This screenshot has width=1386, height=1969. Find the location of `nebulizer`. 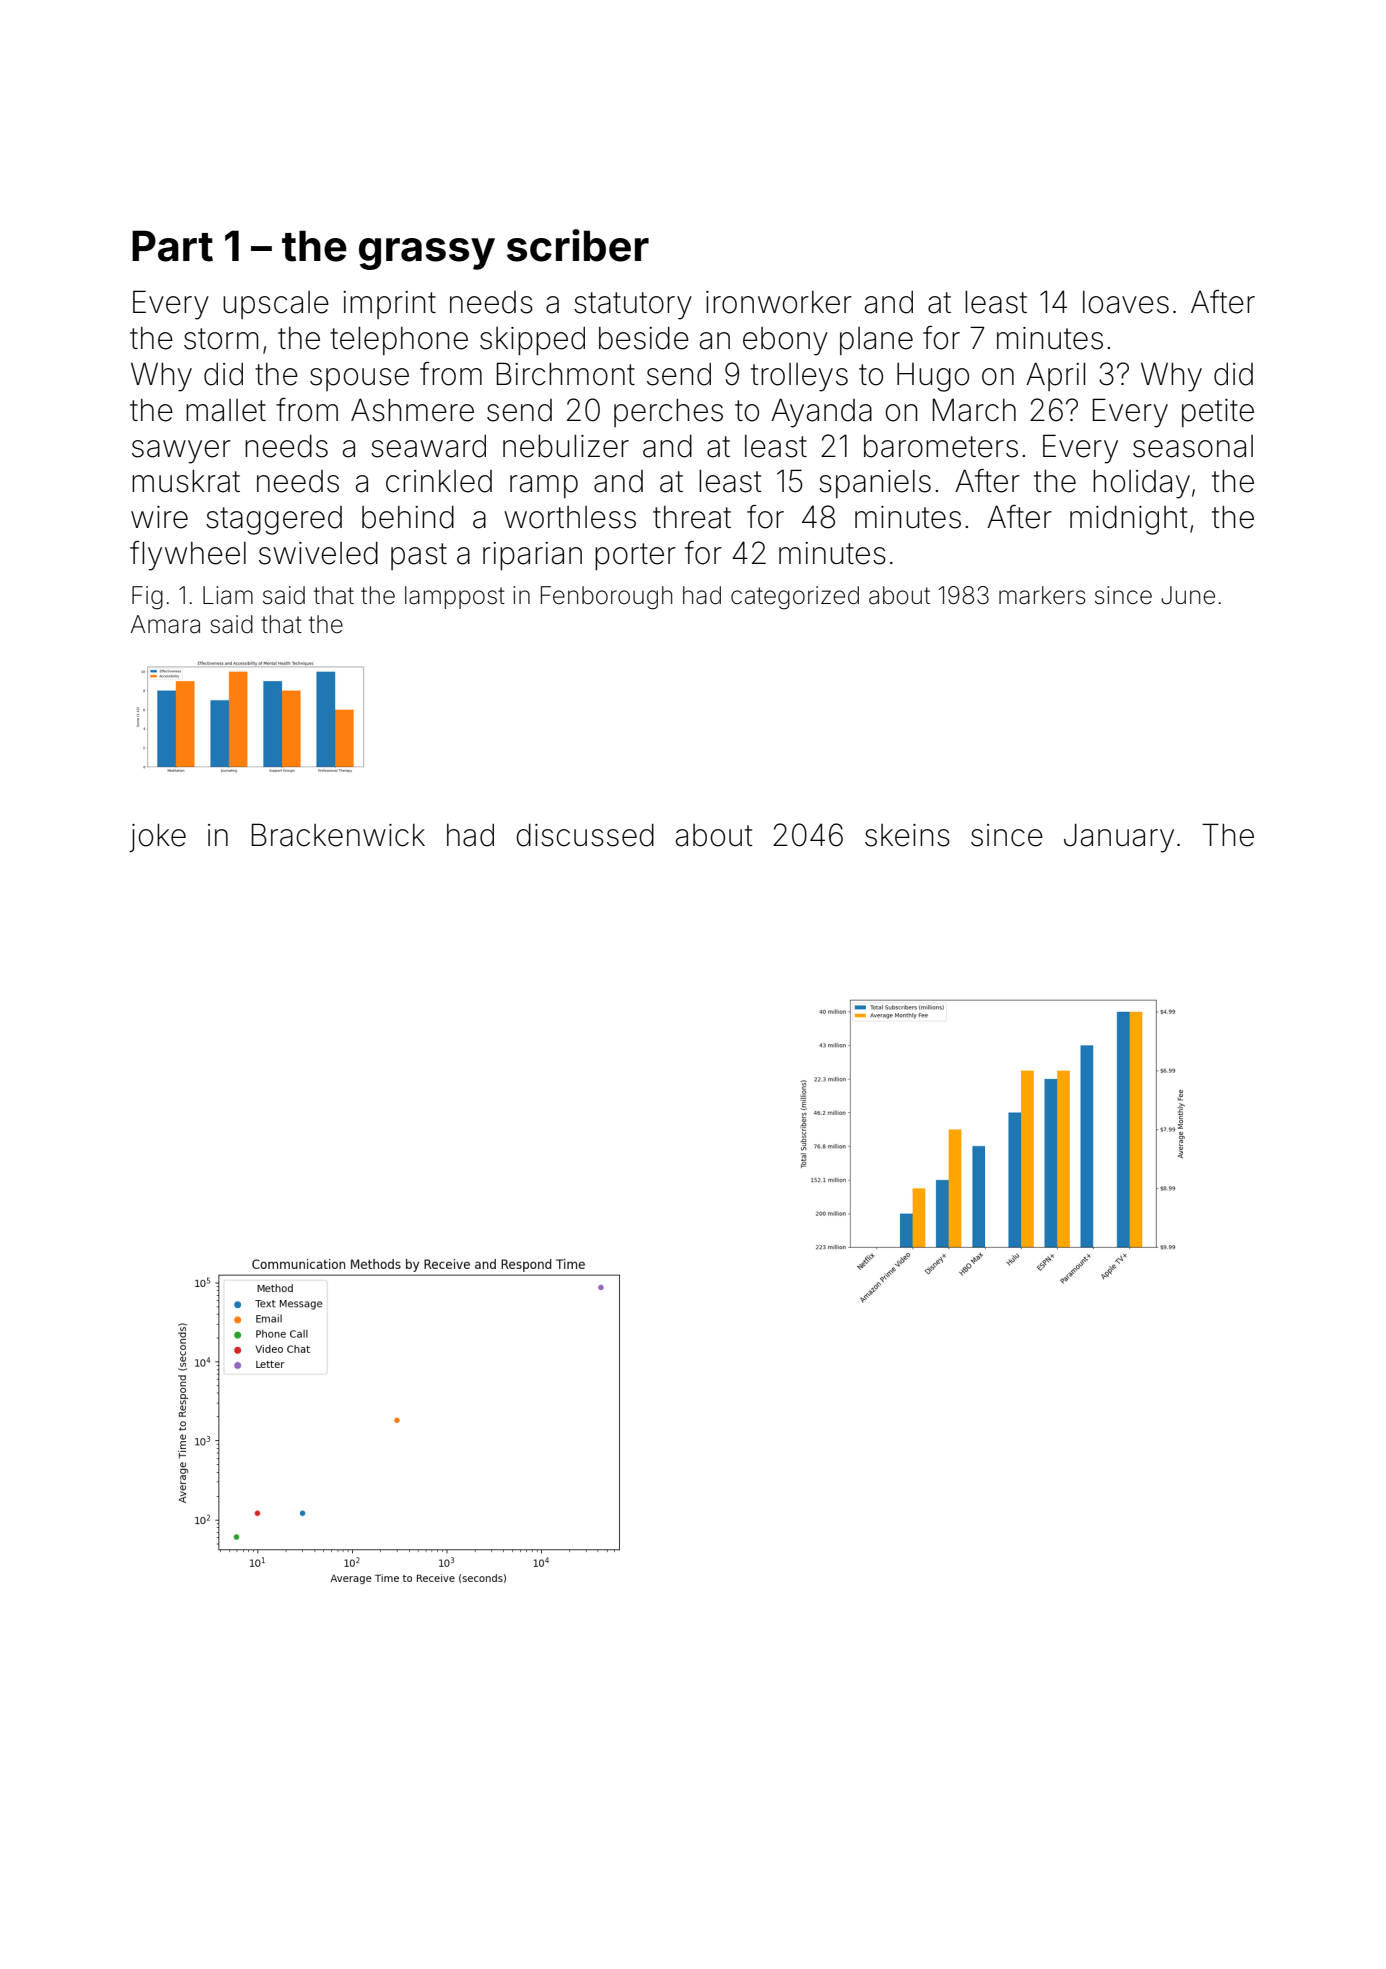

nebulizer is located at coordinates (566, 446).
